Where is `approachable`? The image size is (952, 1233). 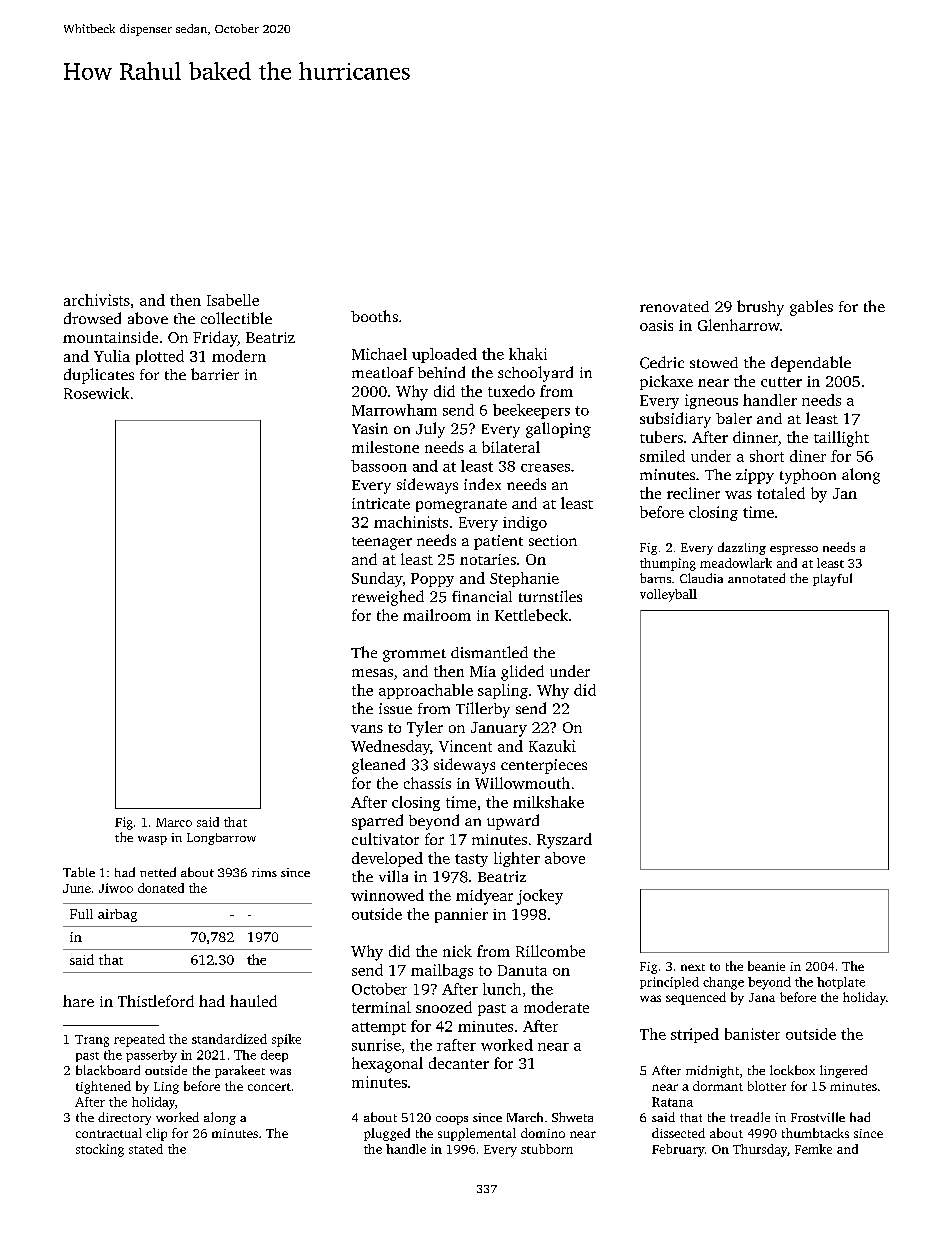 approachable is located at coordinates (426, 691).
